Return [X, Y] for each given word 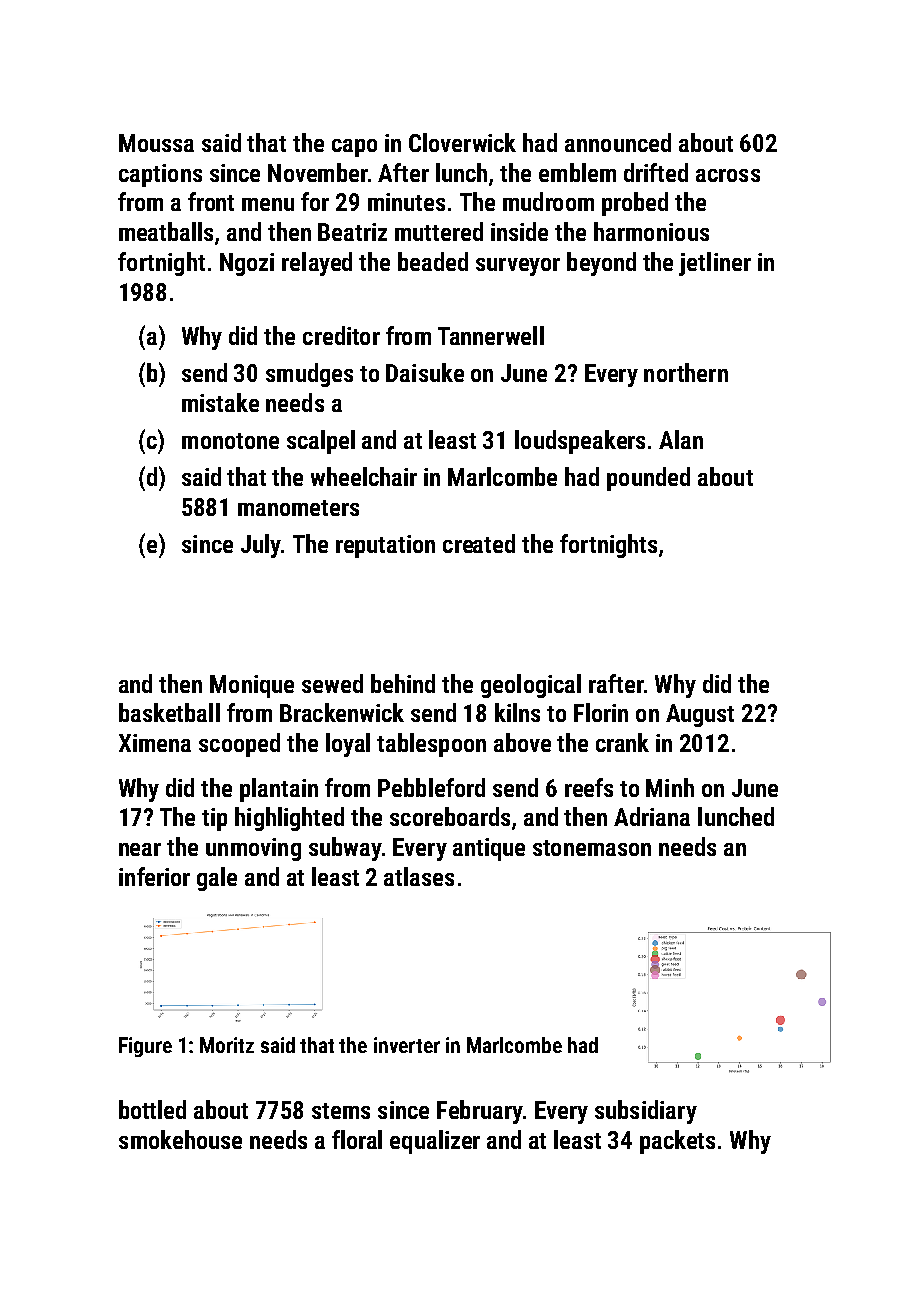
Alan [681, 439]
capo [354, 148]
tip [214, 819]
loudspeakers [580, 442]
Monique [252, 686]
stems [341, 1111]
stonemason [592, 848]
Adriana [652, 816]
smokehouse [180, 1139]
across [728, 175]
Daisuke [425, 372]
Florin [601, 712]
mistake [220, 402]
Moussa [156, 143]
